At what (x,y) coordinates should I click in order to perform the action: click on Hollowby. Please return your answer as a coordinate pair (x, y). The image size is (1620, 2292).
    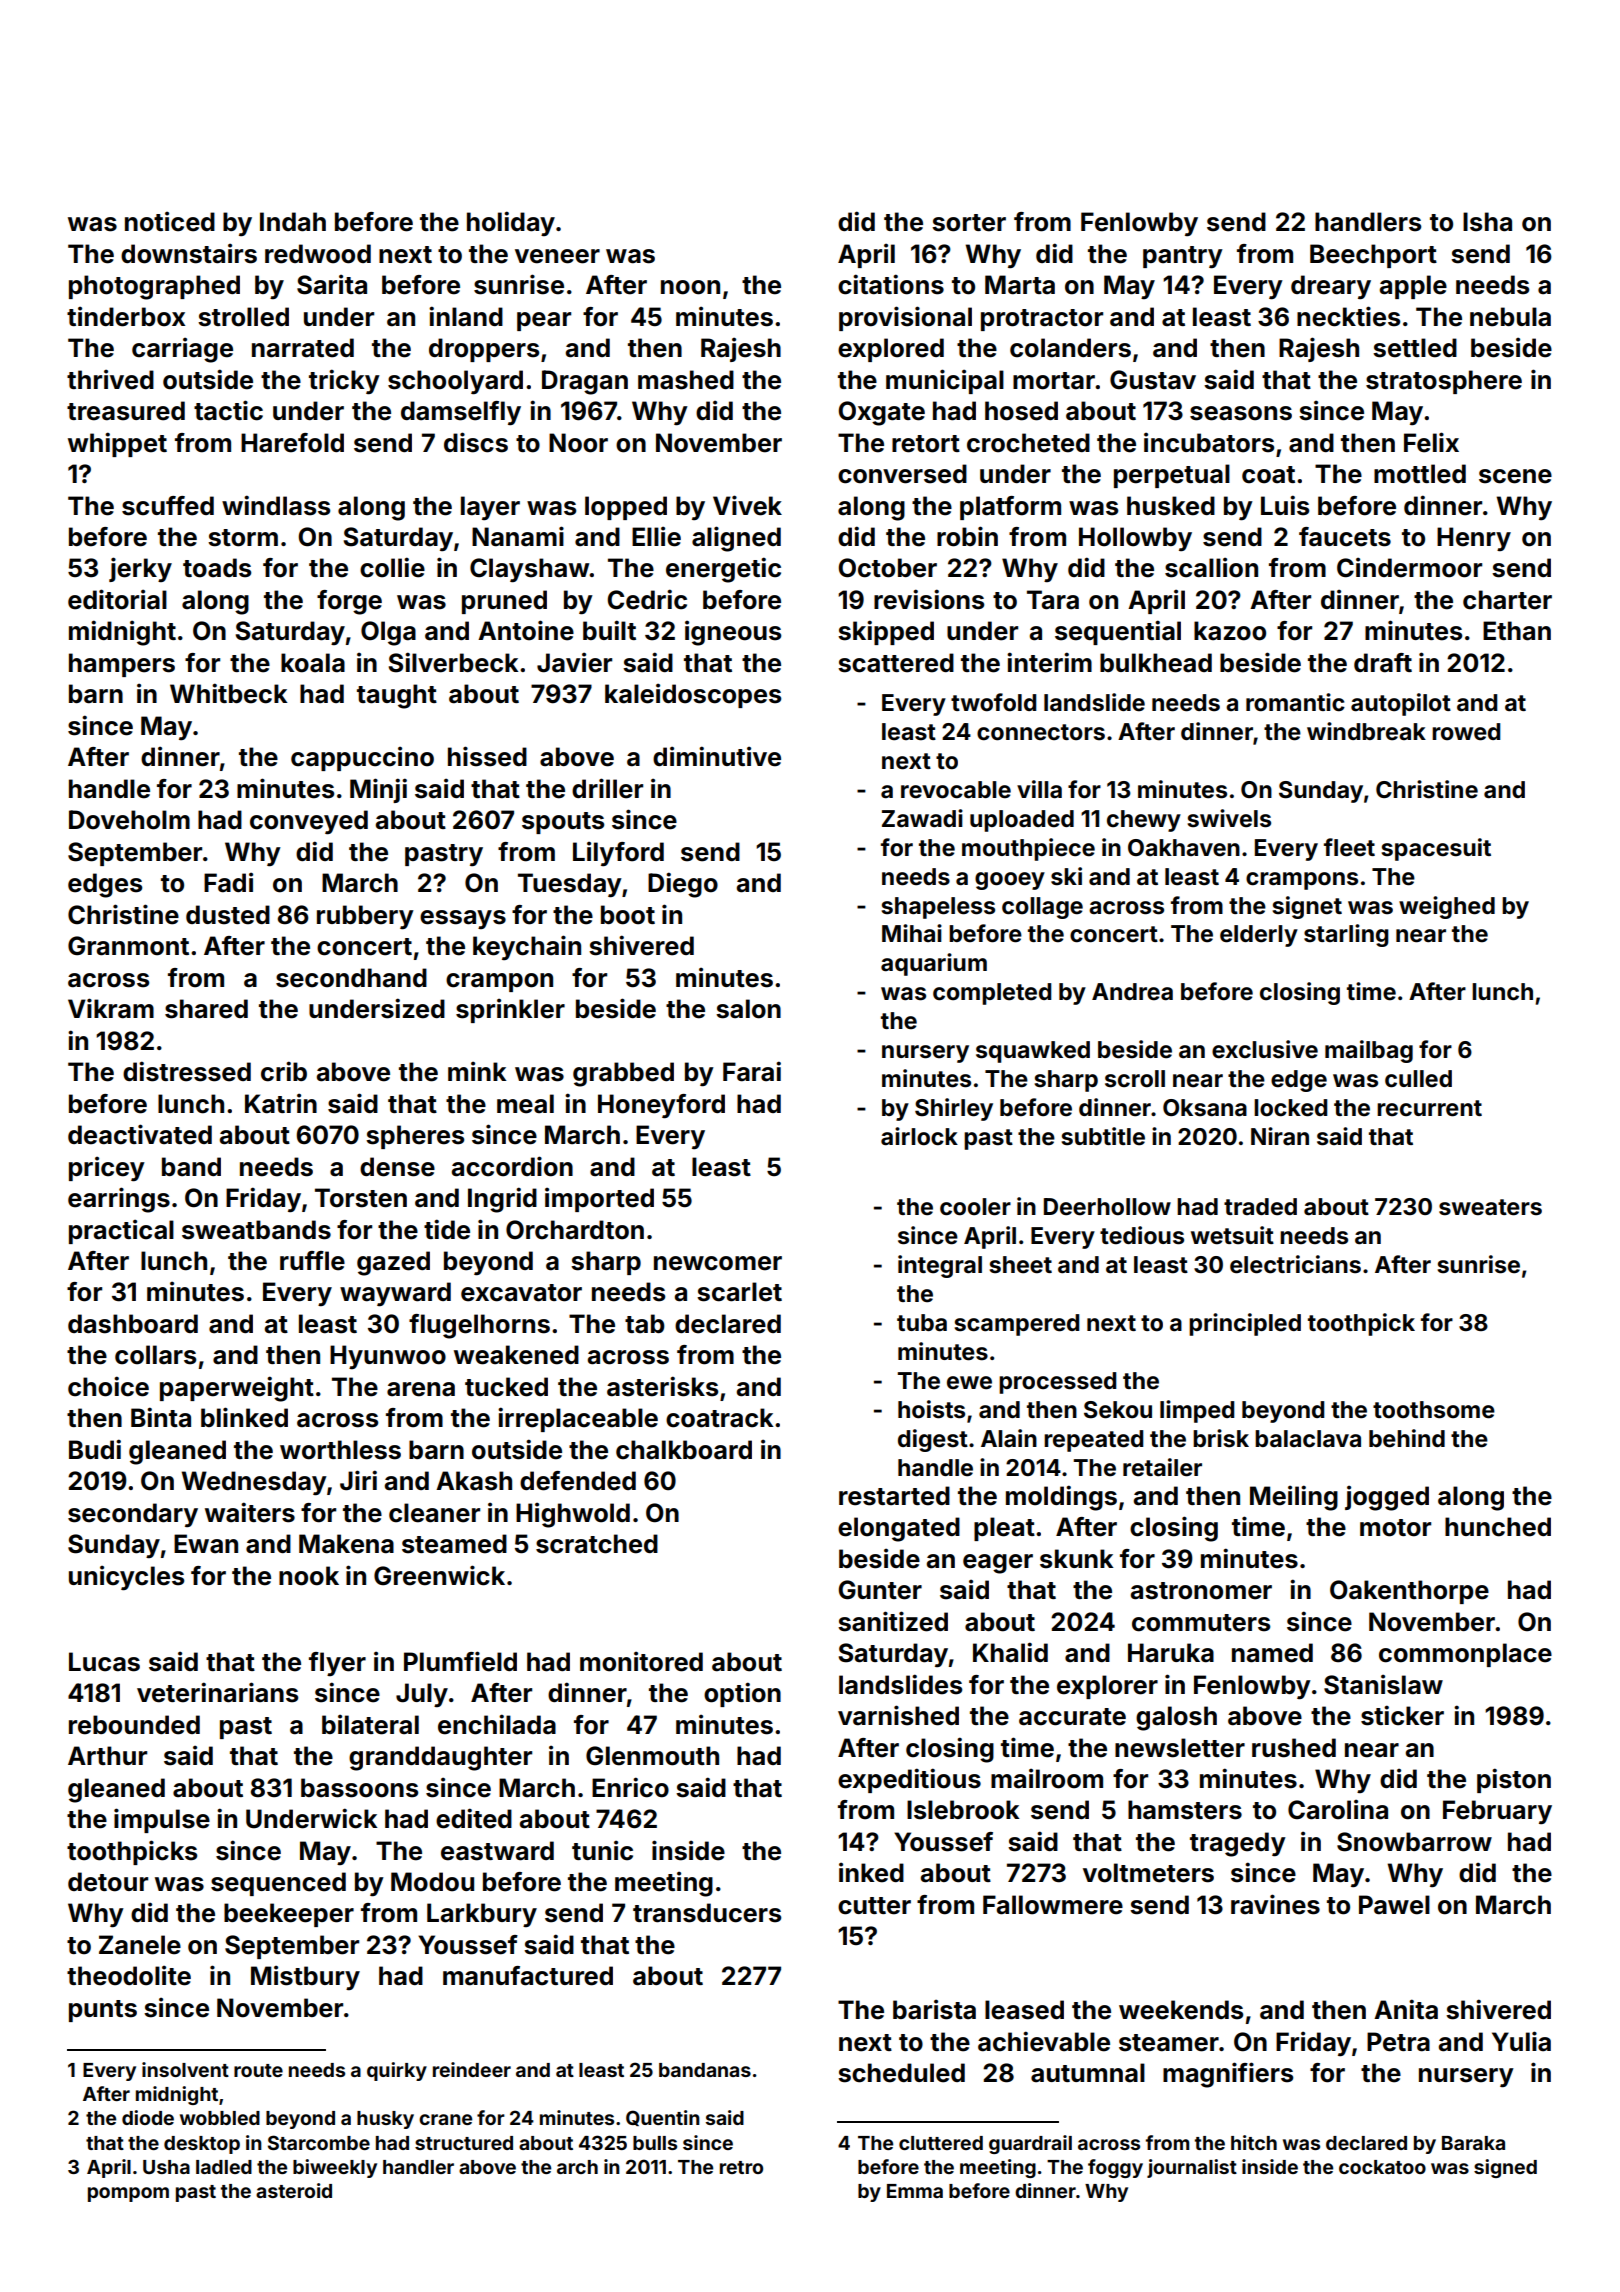
    Looking at the image, I should click on (1135, 539).
